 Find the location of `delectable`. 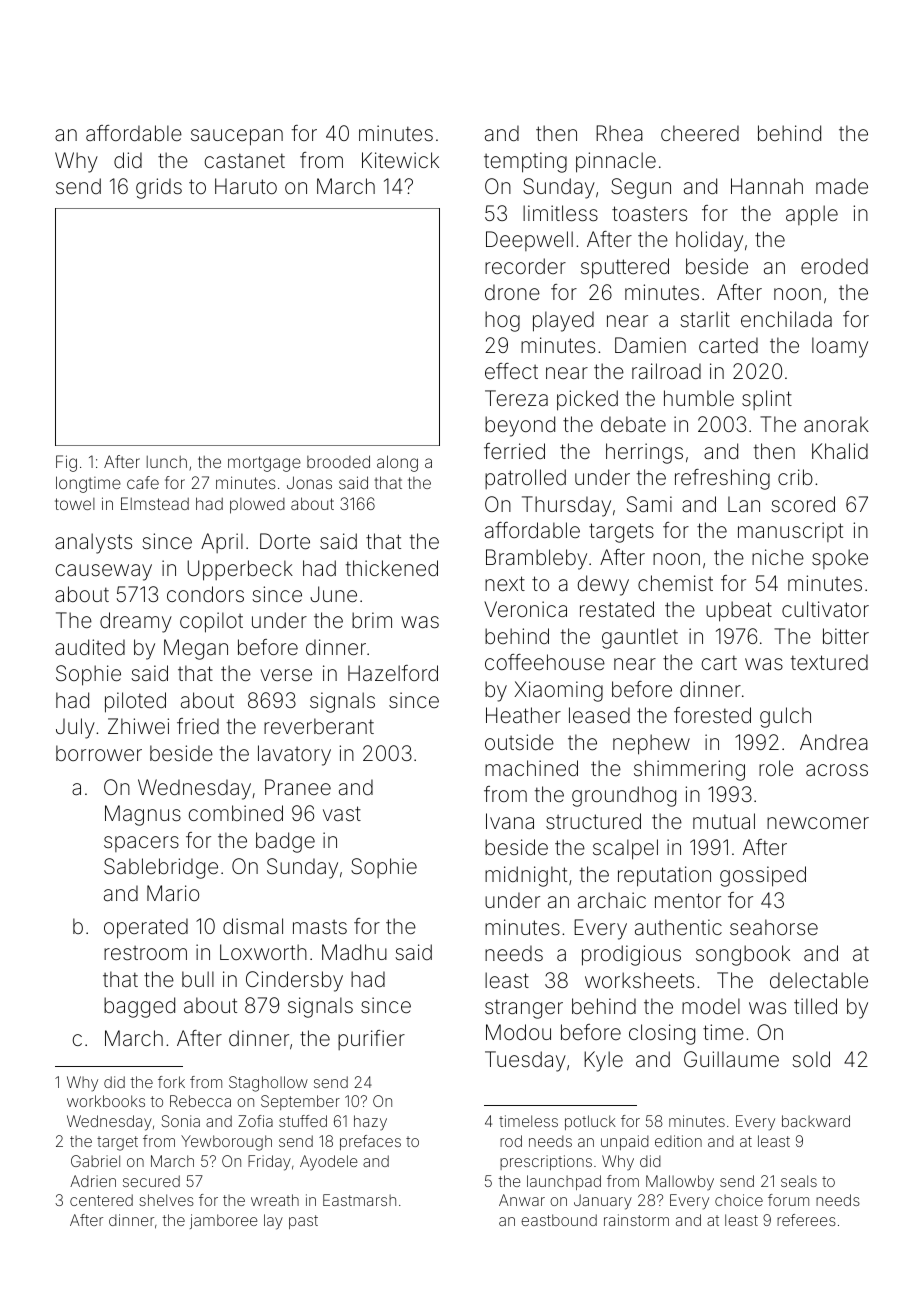

delectable is located at coordinates (819, 980).
